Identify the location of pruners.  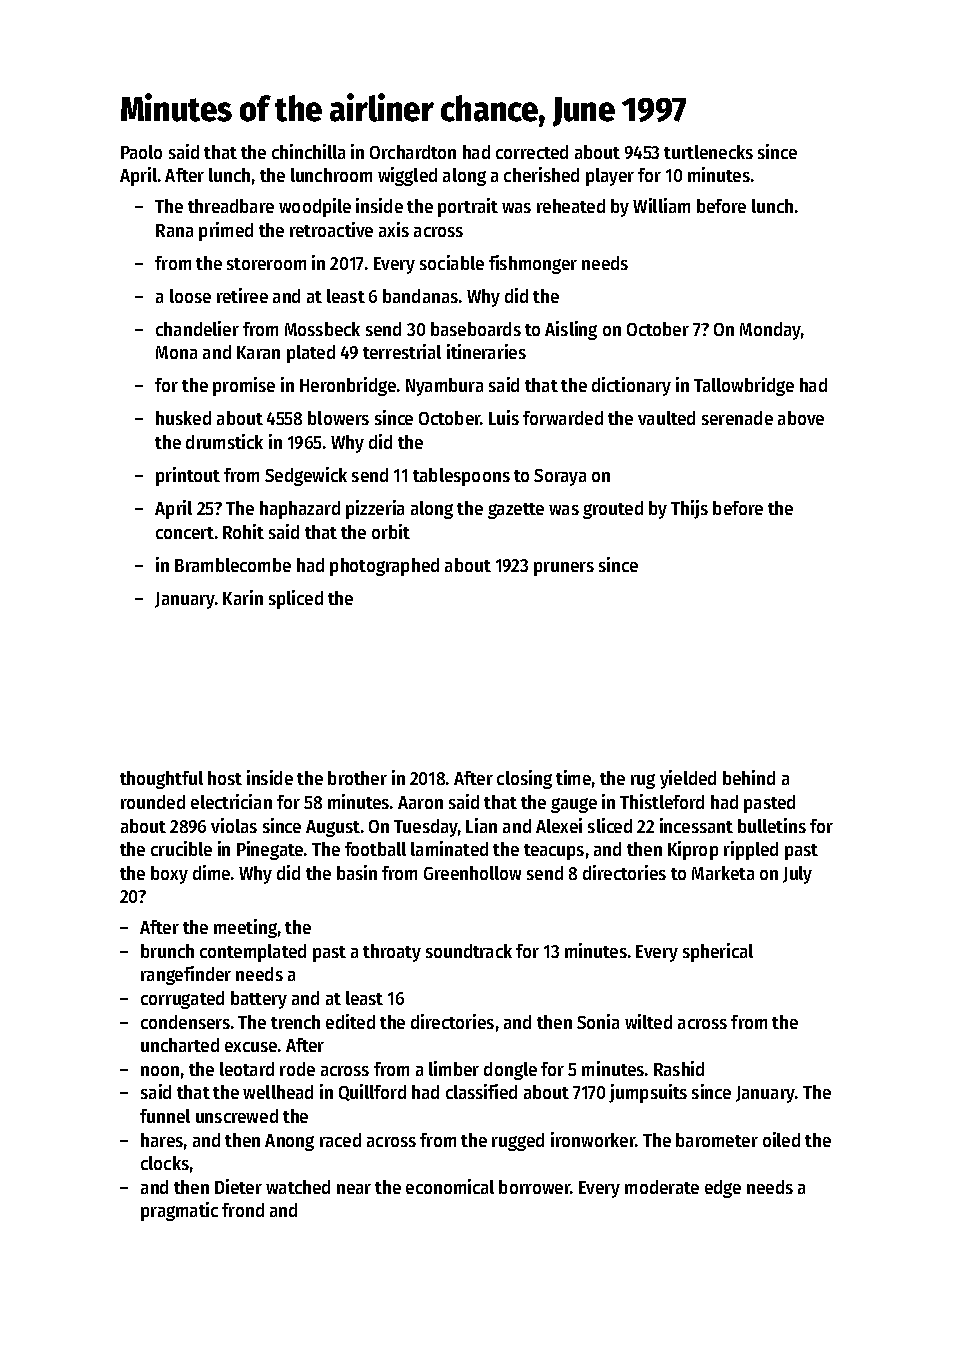
(564, 569).
